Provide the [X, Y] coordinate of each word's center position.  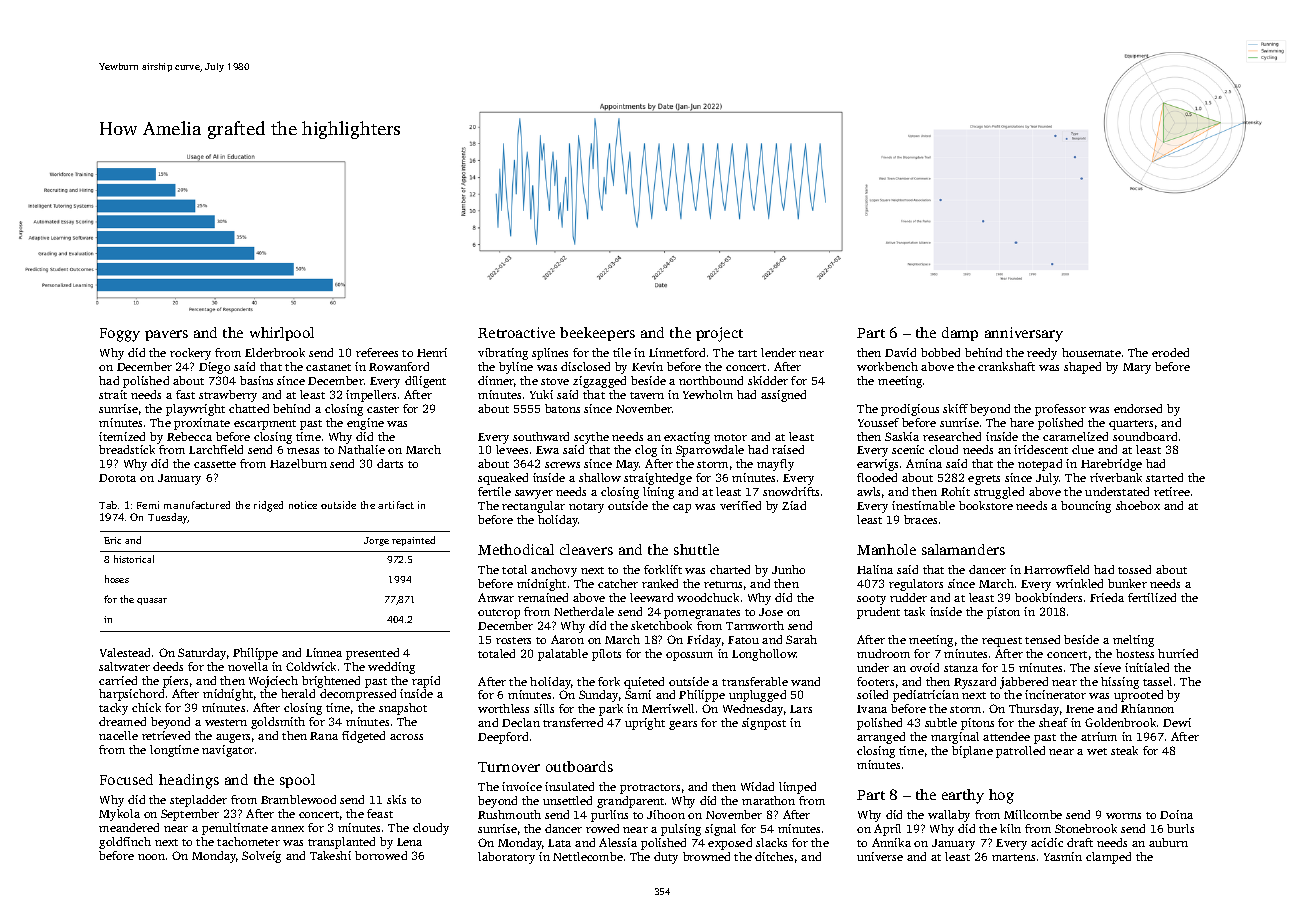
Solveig [261, 857]
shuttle [696, 549]
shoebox [1138, 505]
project [719, 334]
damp [960, 334]
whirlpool [282, 334]
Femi [148, 505]
